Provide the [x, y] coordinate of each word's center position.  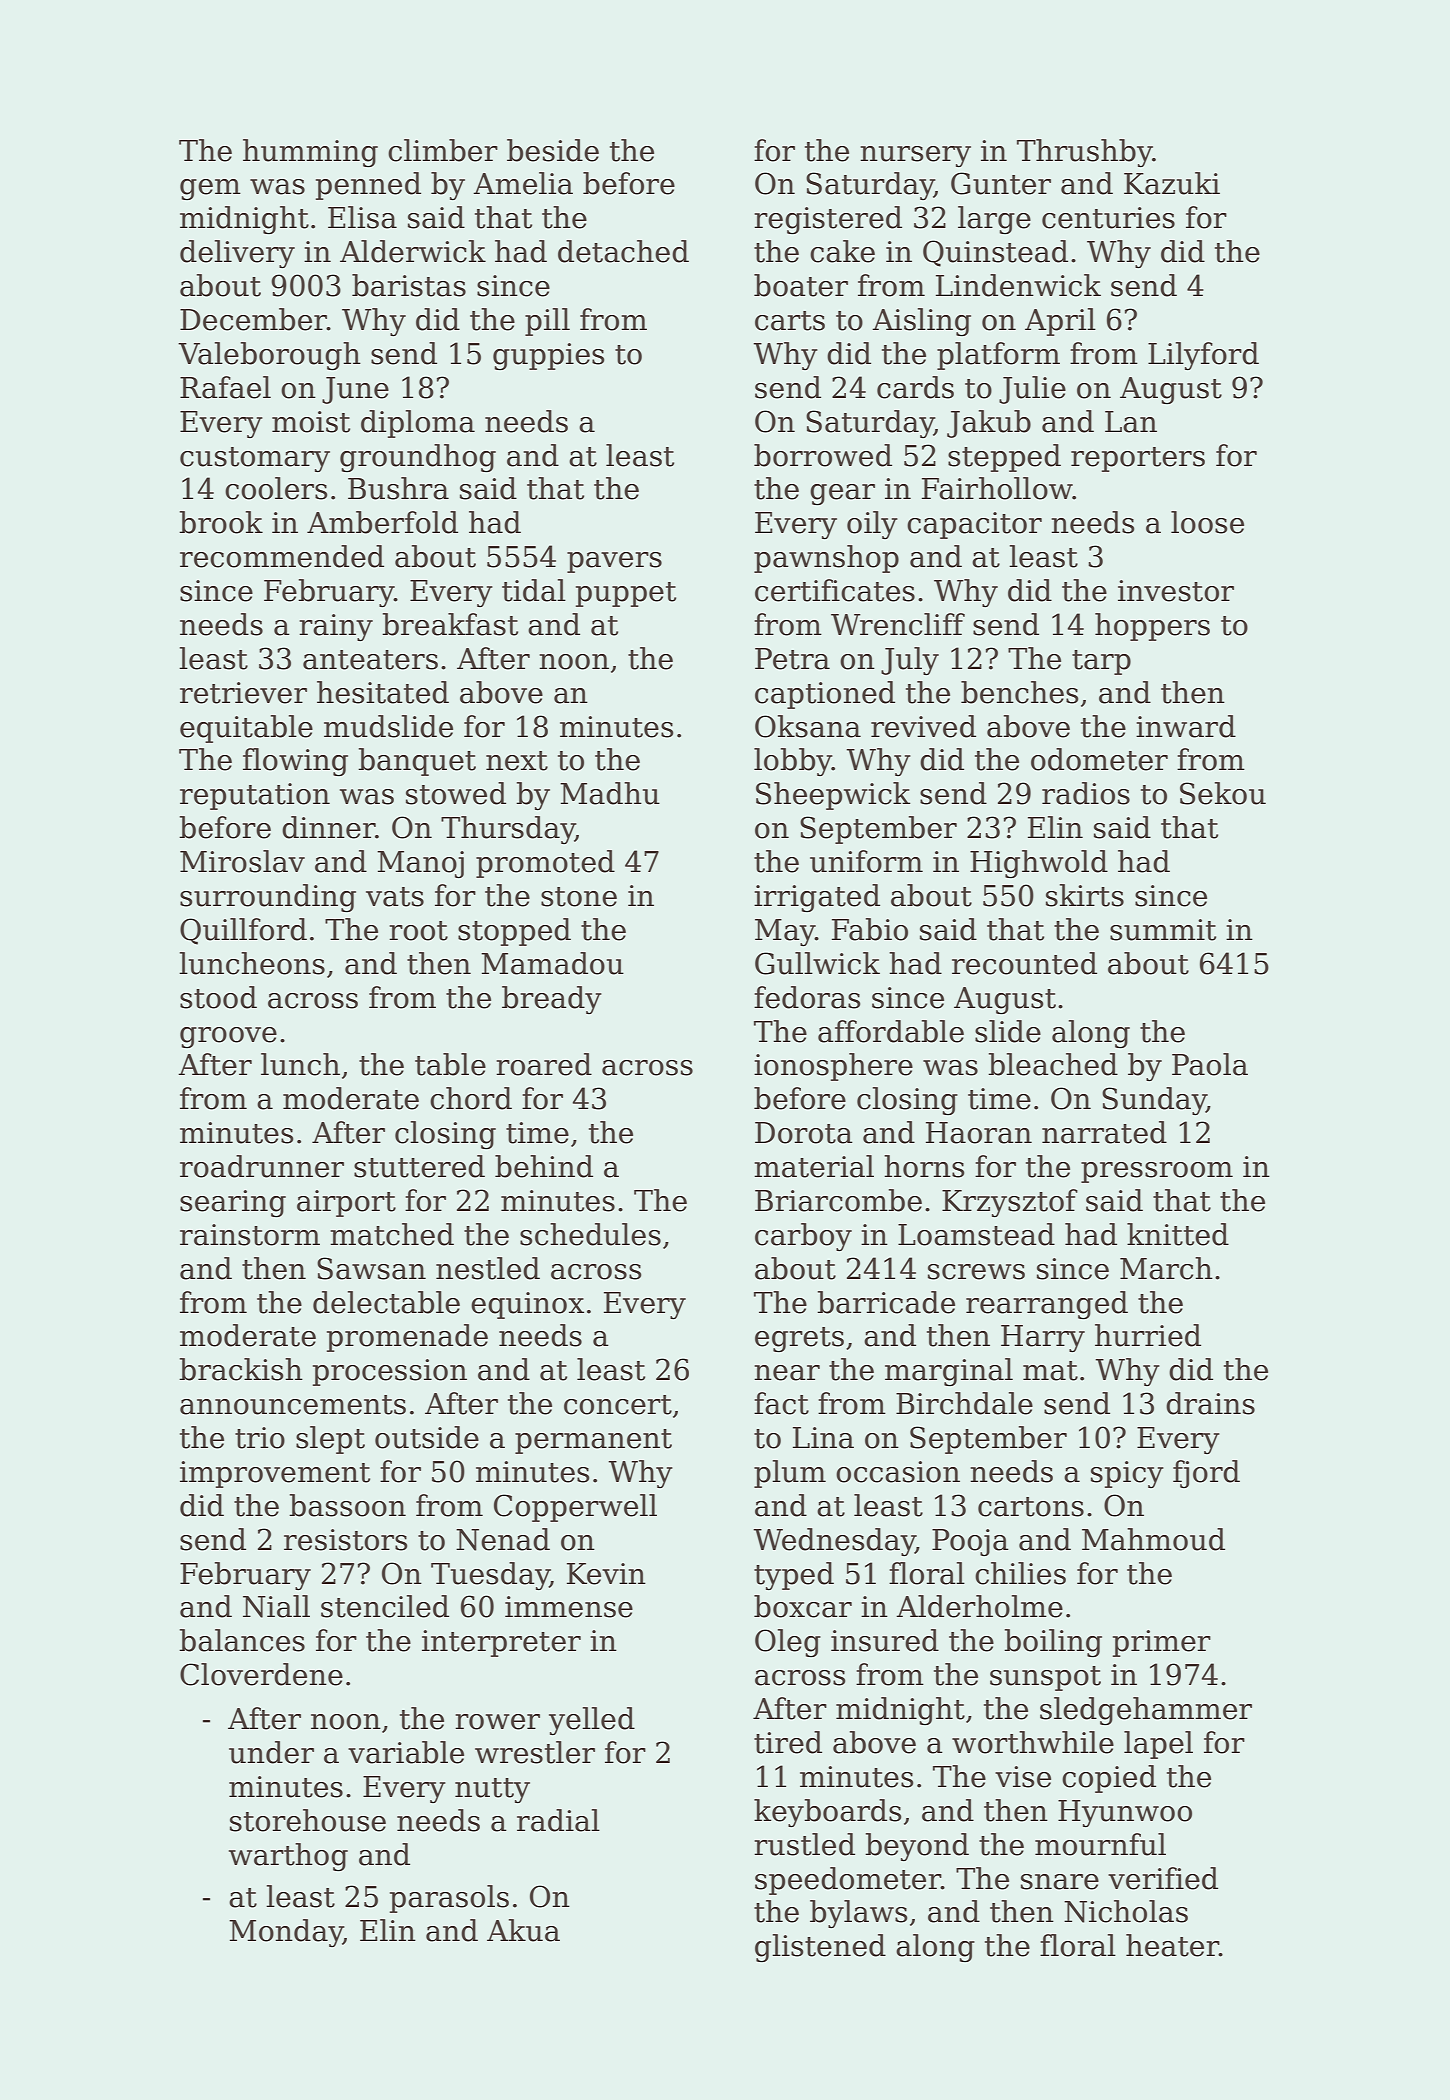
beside [553, 150]
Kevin [606, 1574]
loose [1207, 522]
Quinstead [995, 253]
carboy [803, 1237]
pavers [614, 562]
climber [443, 150]
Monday [286, 1933]
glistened [820, 1948]
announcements [293, 1405]
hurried [1148, 1335]
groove [228, 1038]
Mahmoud [1153, 1539]
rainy [336, 627]
